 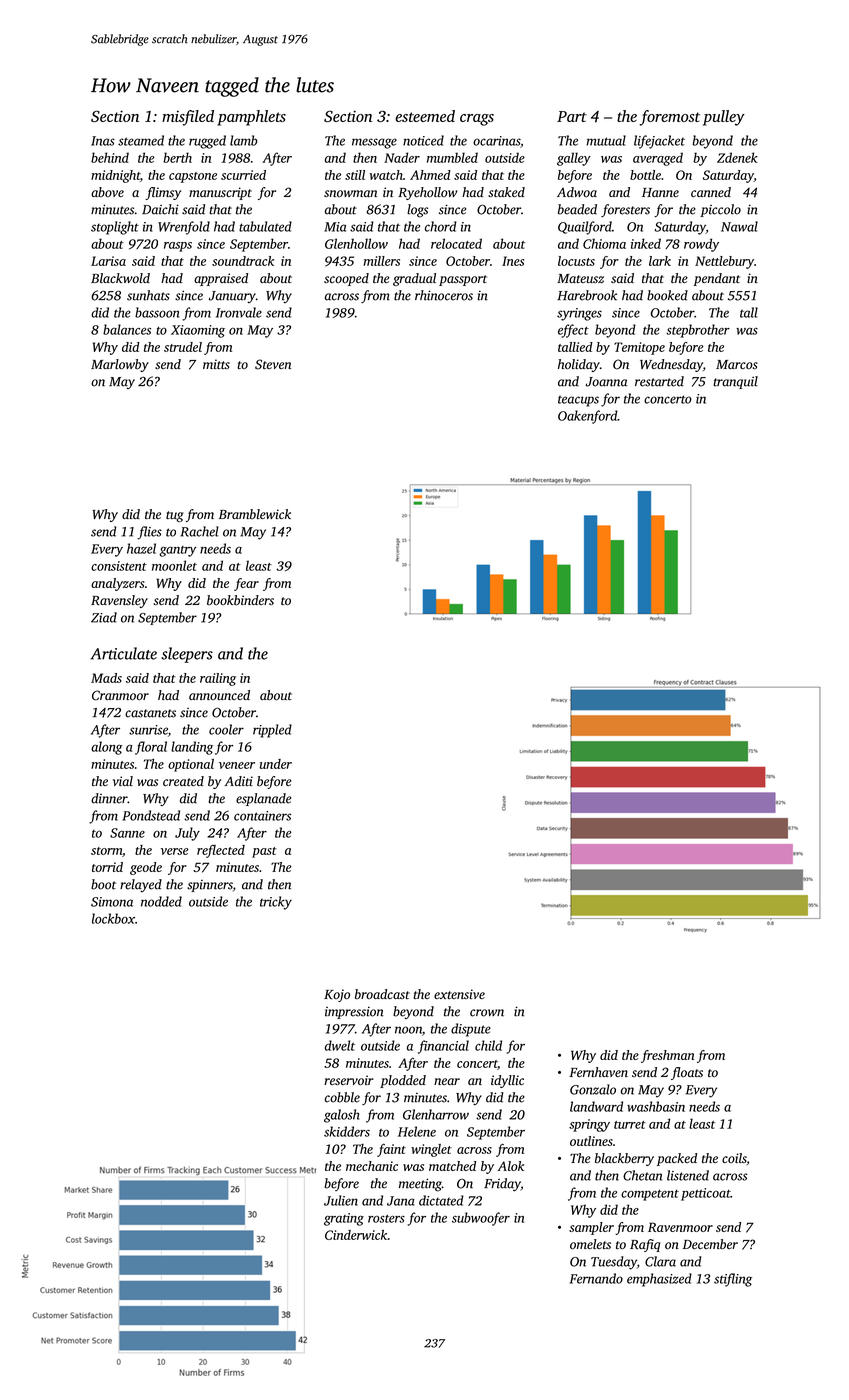 What do you see at coordinates (735, 382) in the document?
I see `tranquil` at bounding box center [735, 382].
